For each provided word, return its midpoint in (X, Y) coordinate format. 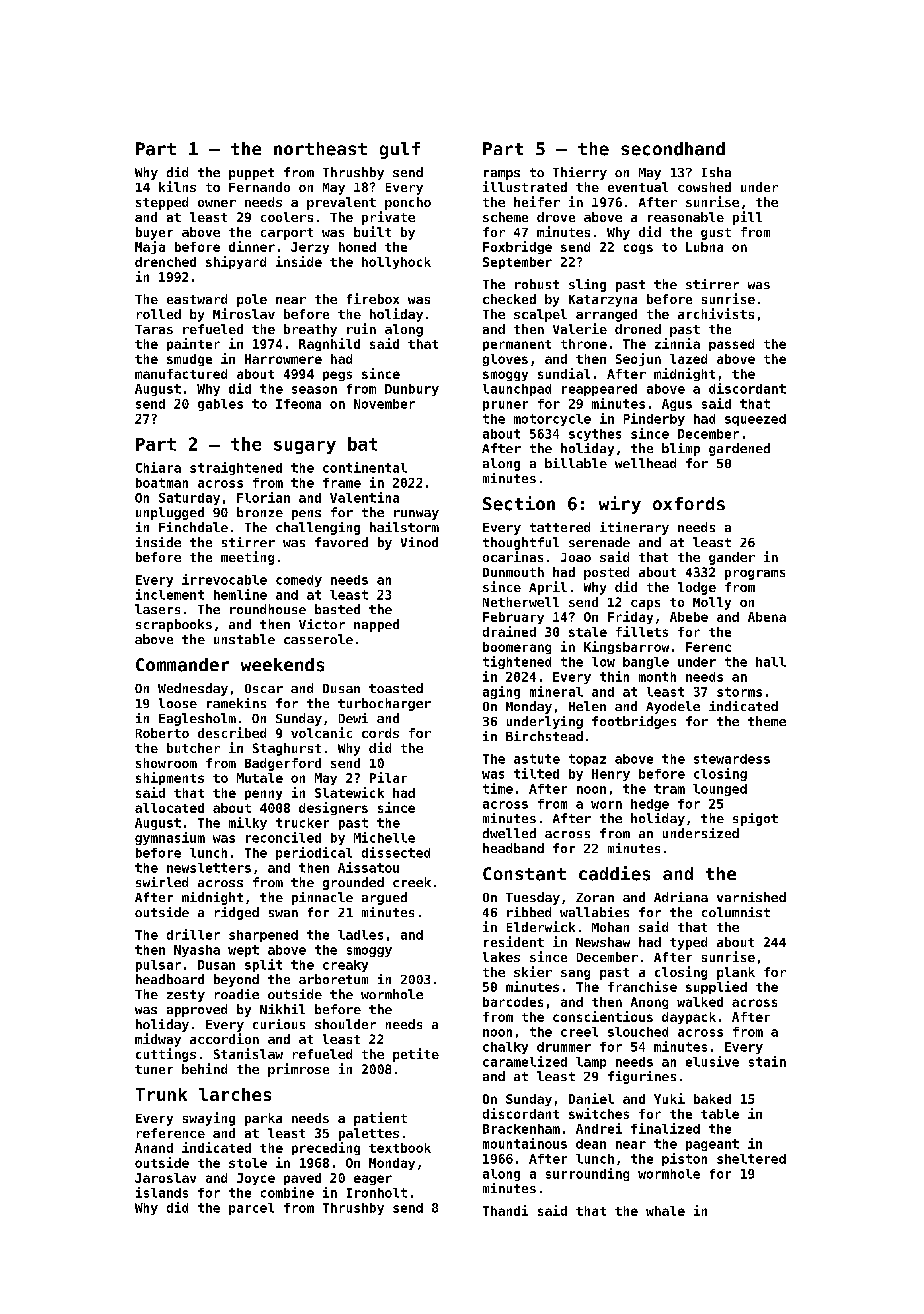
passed (731, 345)
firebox (373, 298)
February (513, 618)
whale (665, 1211)
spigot (755, 819)
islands (162, 1192)
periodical (314, 853)
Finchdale (193, 527)
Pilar (388, 777)
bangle (646, 663)
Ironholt (377, 1193)
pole (252, 300)
